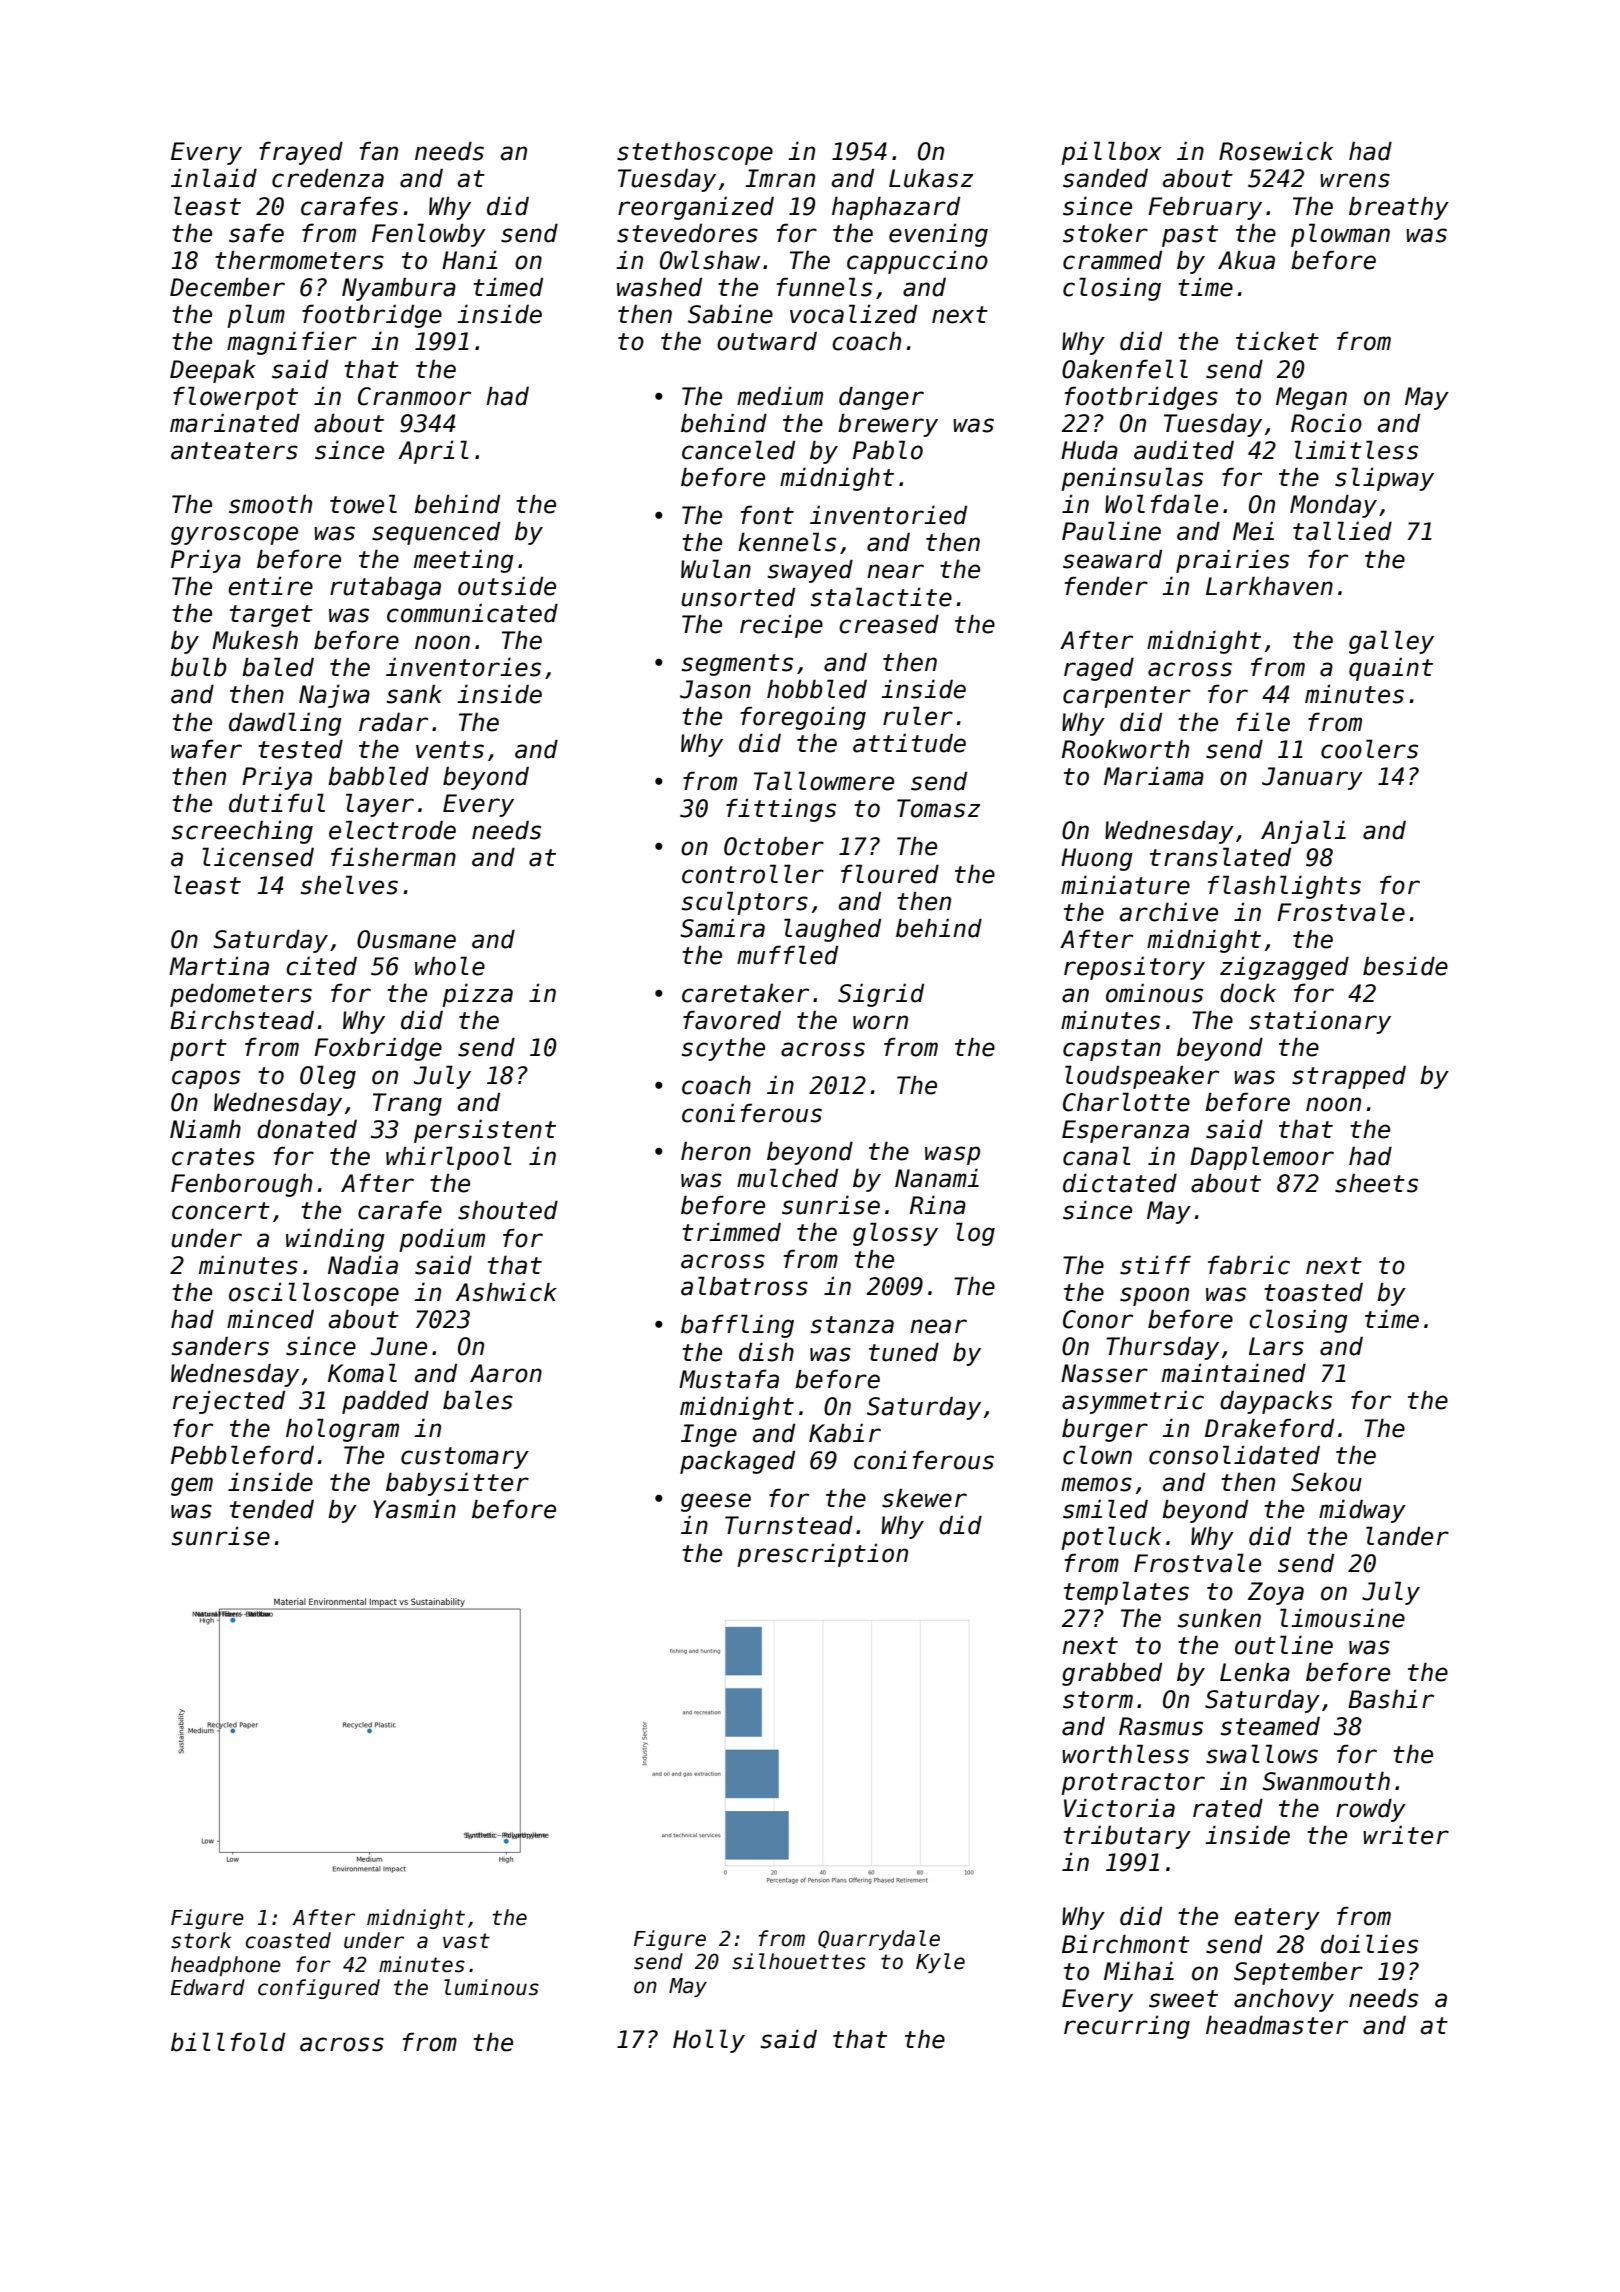  I want to click on vocalized, so click(853, 314).
